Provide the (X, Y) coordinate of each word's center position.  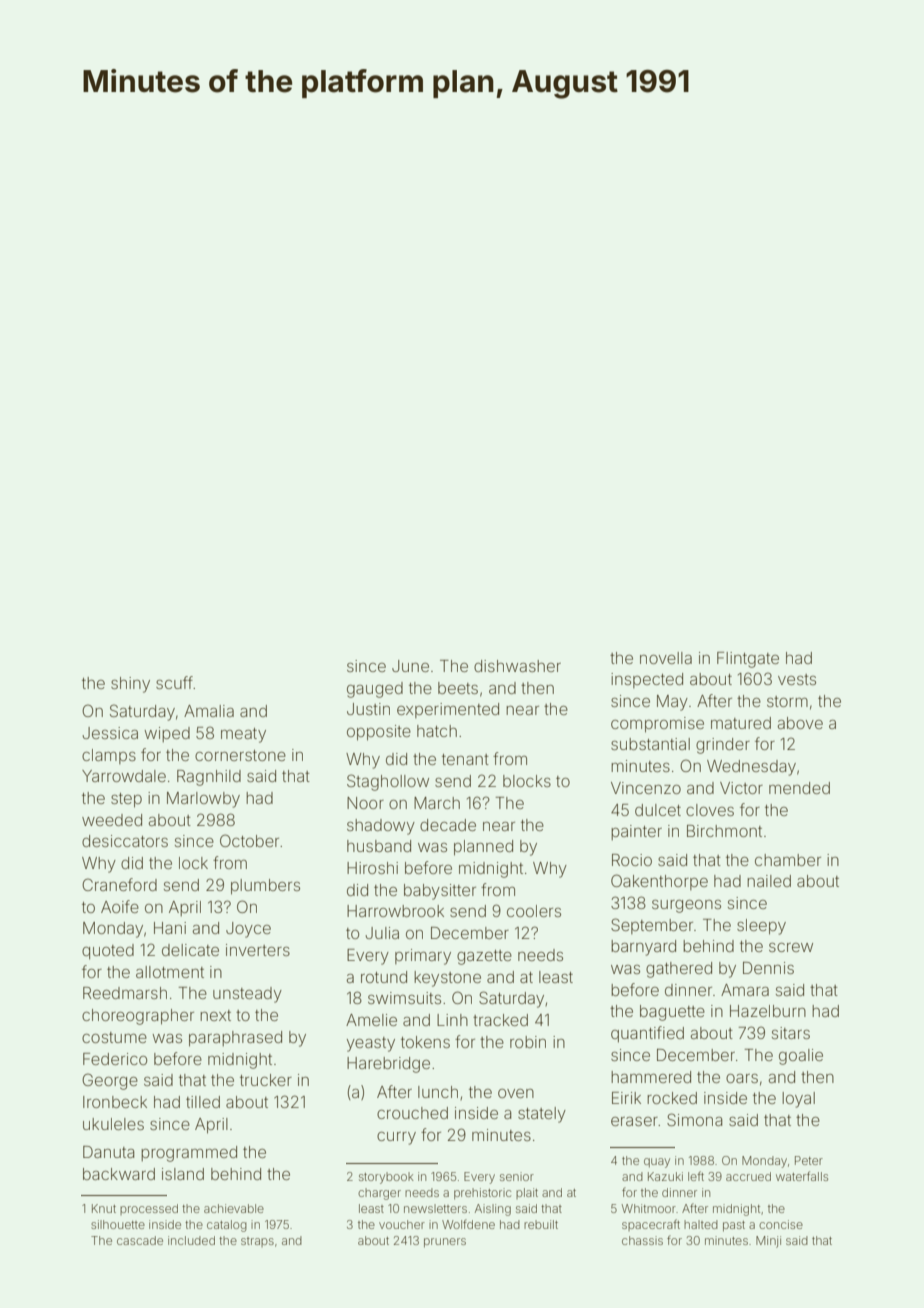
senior (517, 1176)
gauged (375, 690)
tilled (203, 1102)
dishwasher (517, 666)
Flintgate (748, 660)
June (410, 666)
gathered (679, 970)
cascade (140, 1240)
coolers (534, 911)
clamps (109, 756)
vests (797, 679)
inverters (258, 950)
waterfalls (802, 1176)
